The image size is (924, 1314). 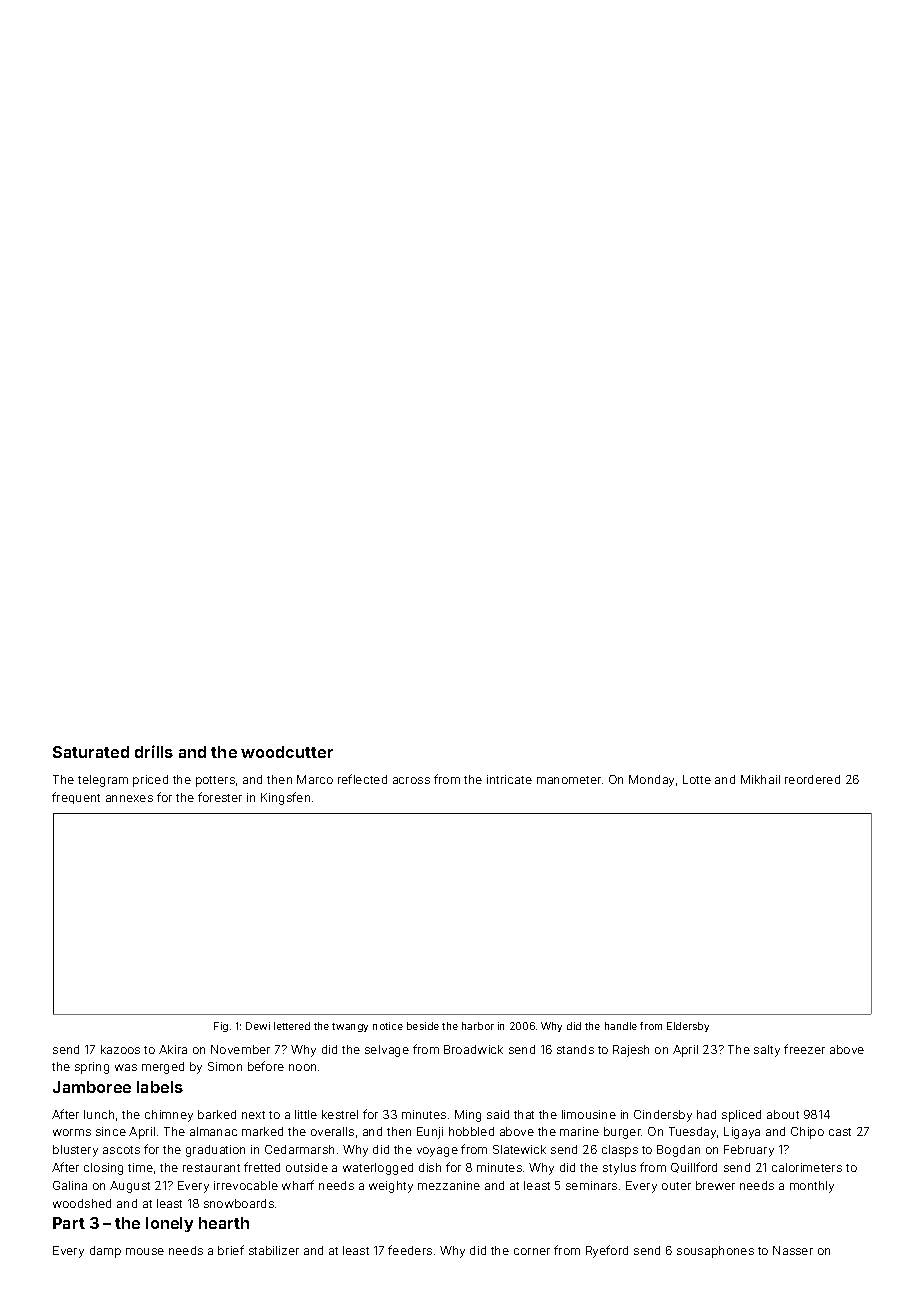 What do you see at coordinates (478, 1026) in the document?
I see `harbor` at bounding box center [478, 1026].
